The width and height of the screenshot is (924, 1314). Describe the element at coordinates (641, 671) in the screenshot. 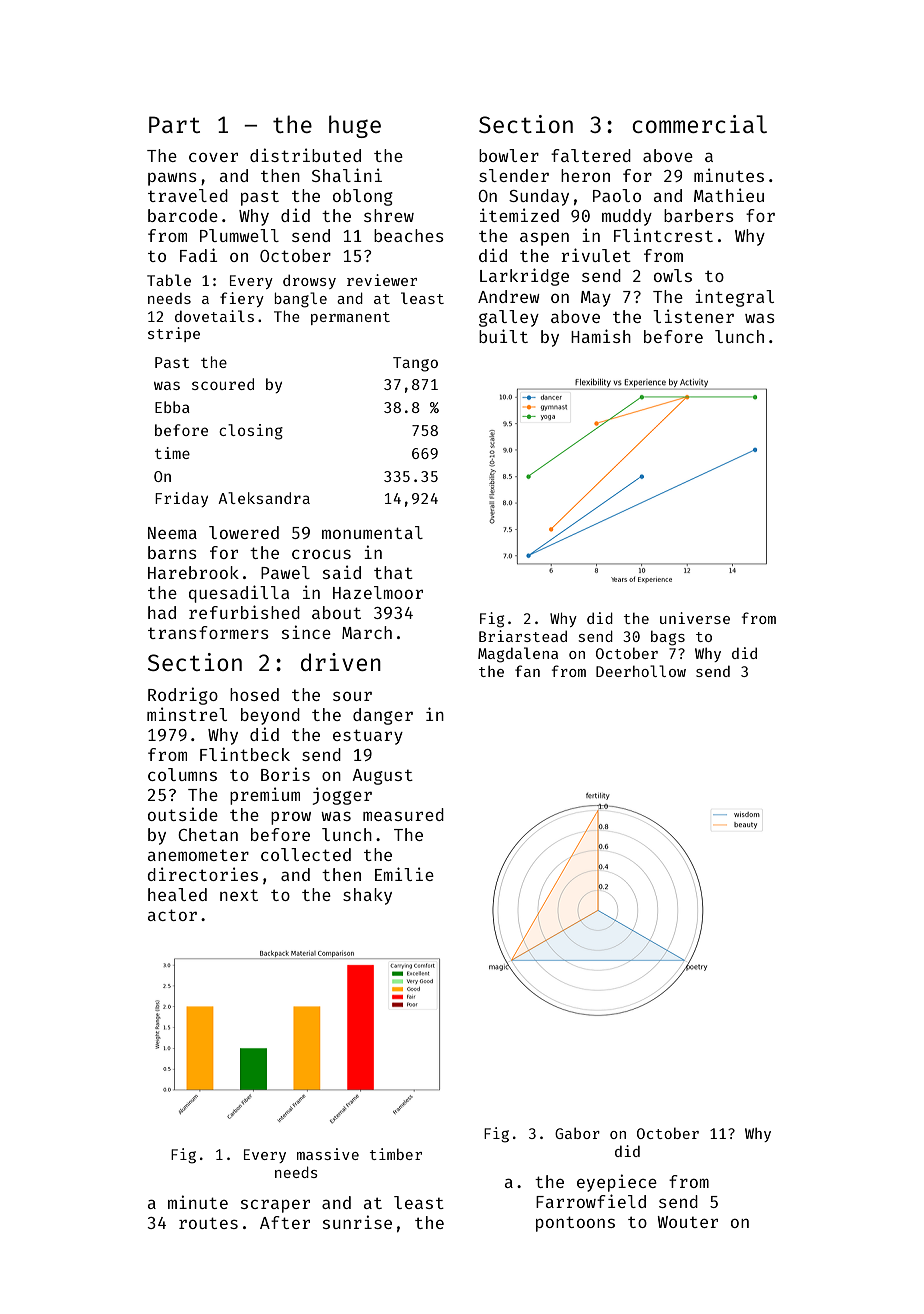

I see `Deerhollow` at that location.
